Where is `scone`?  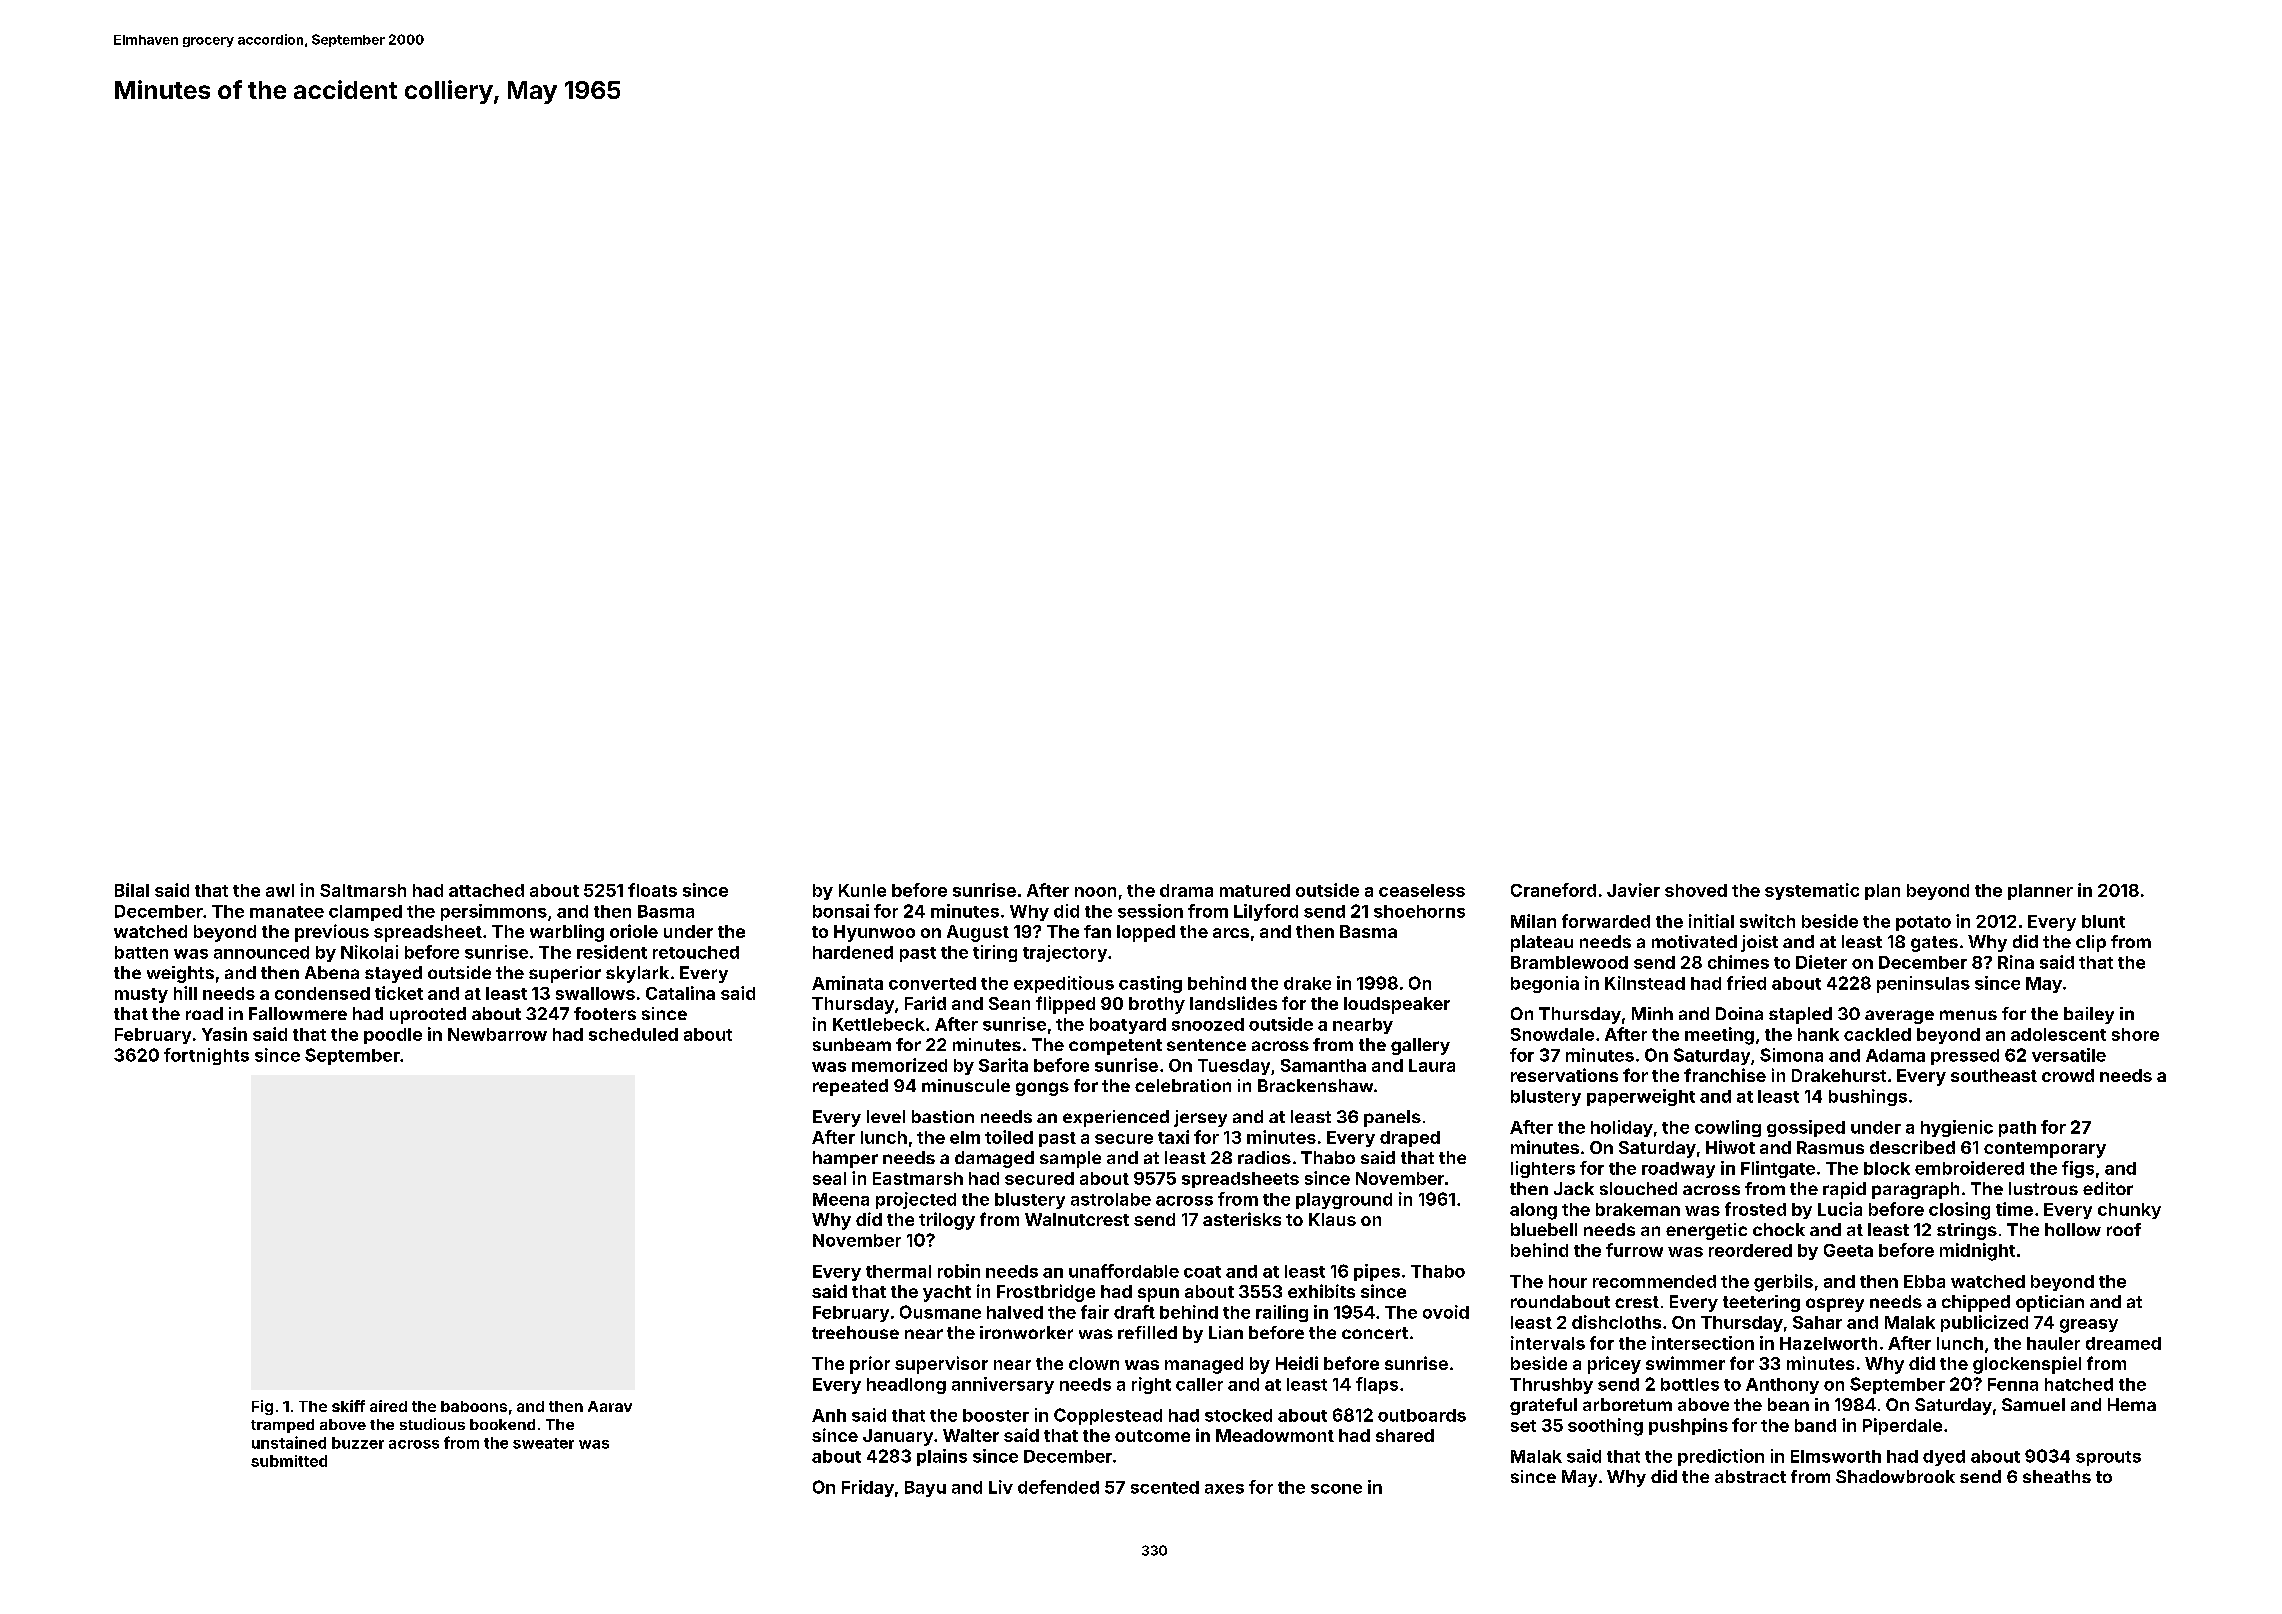
scone is located at coordinates (1336, 1489).
